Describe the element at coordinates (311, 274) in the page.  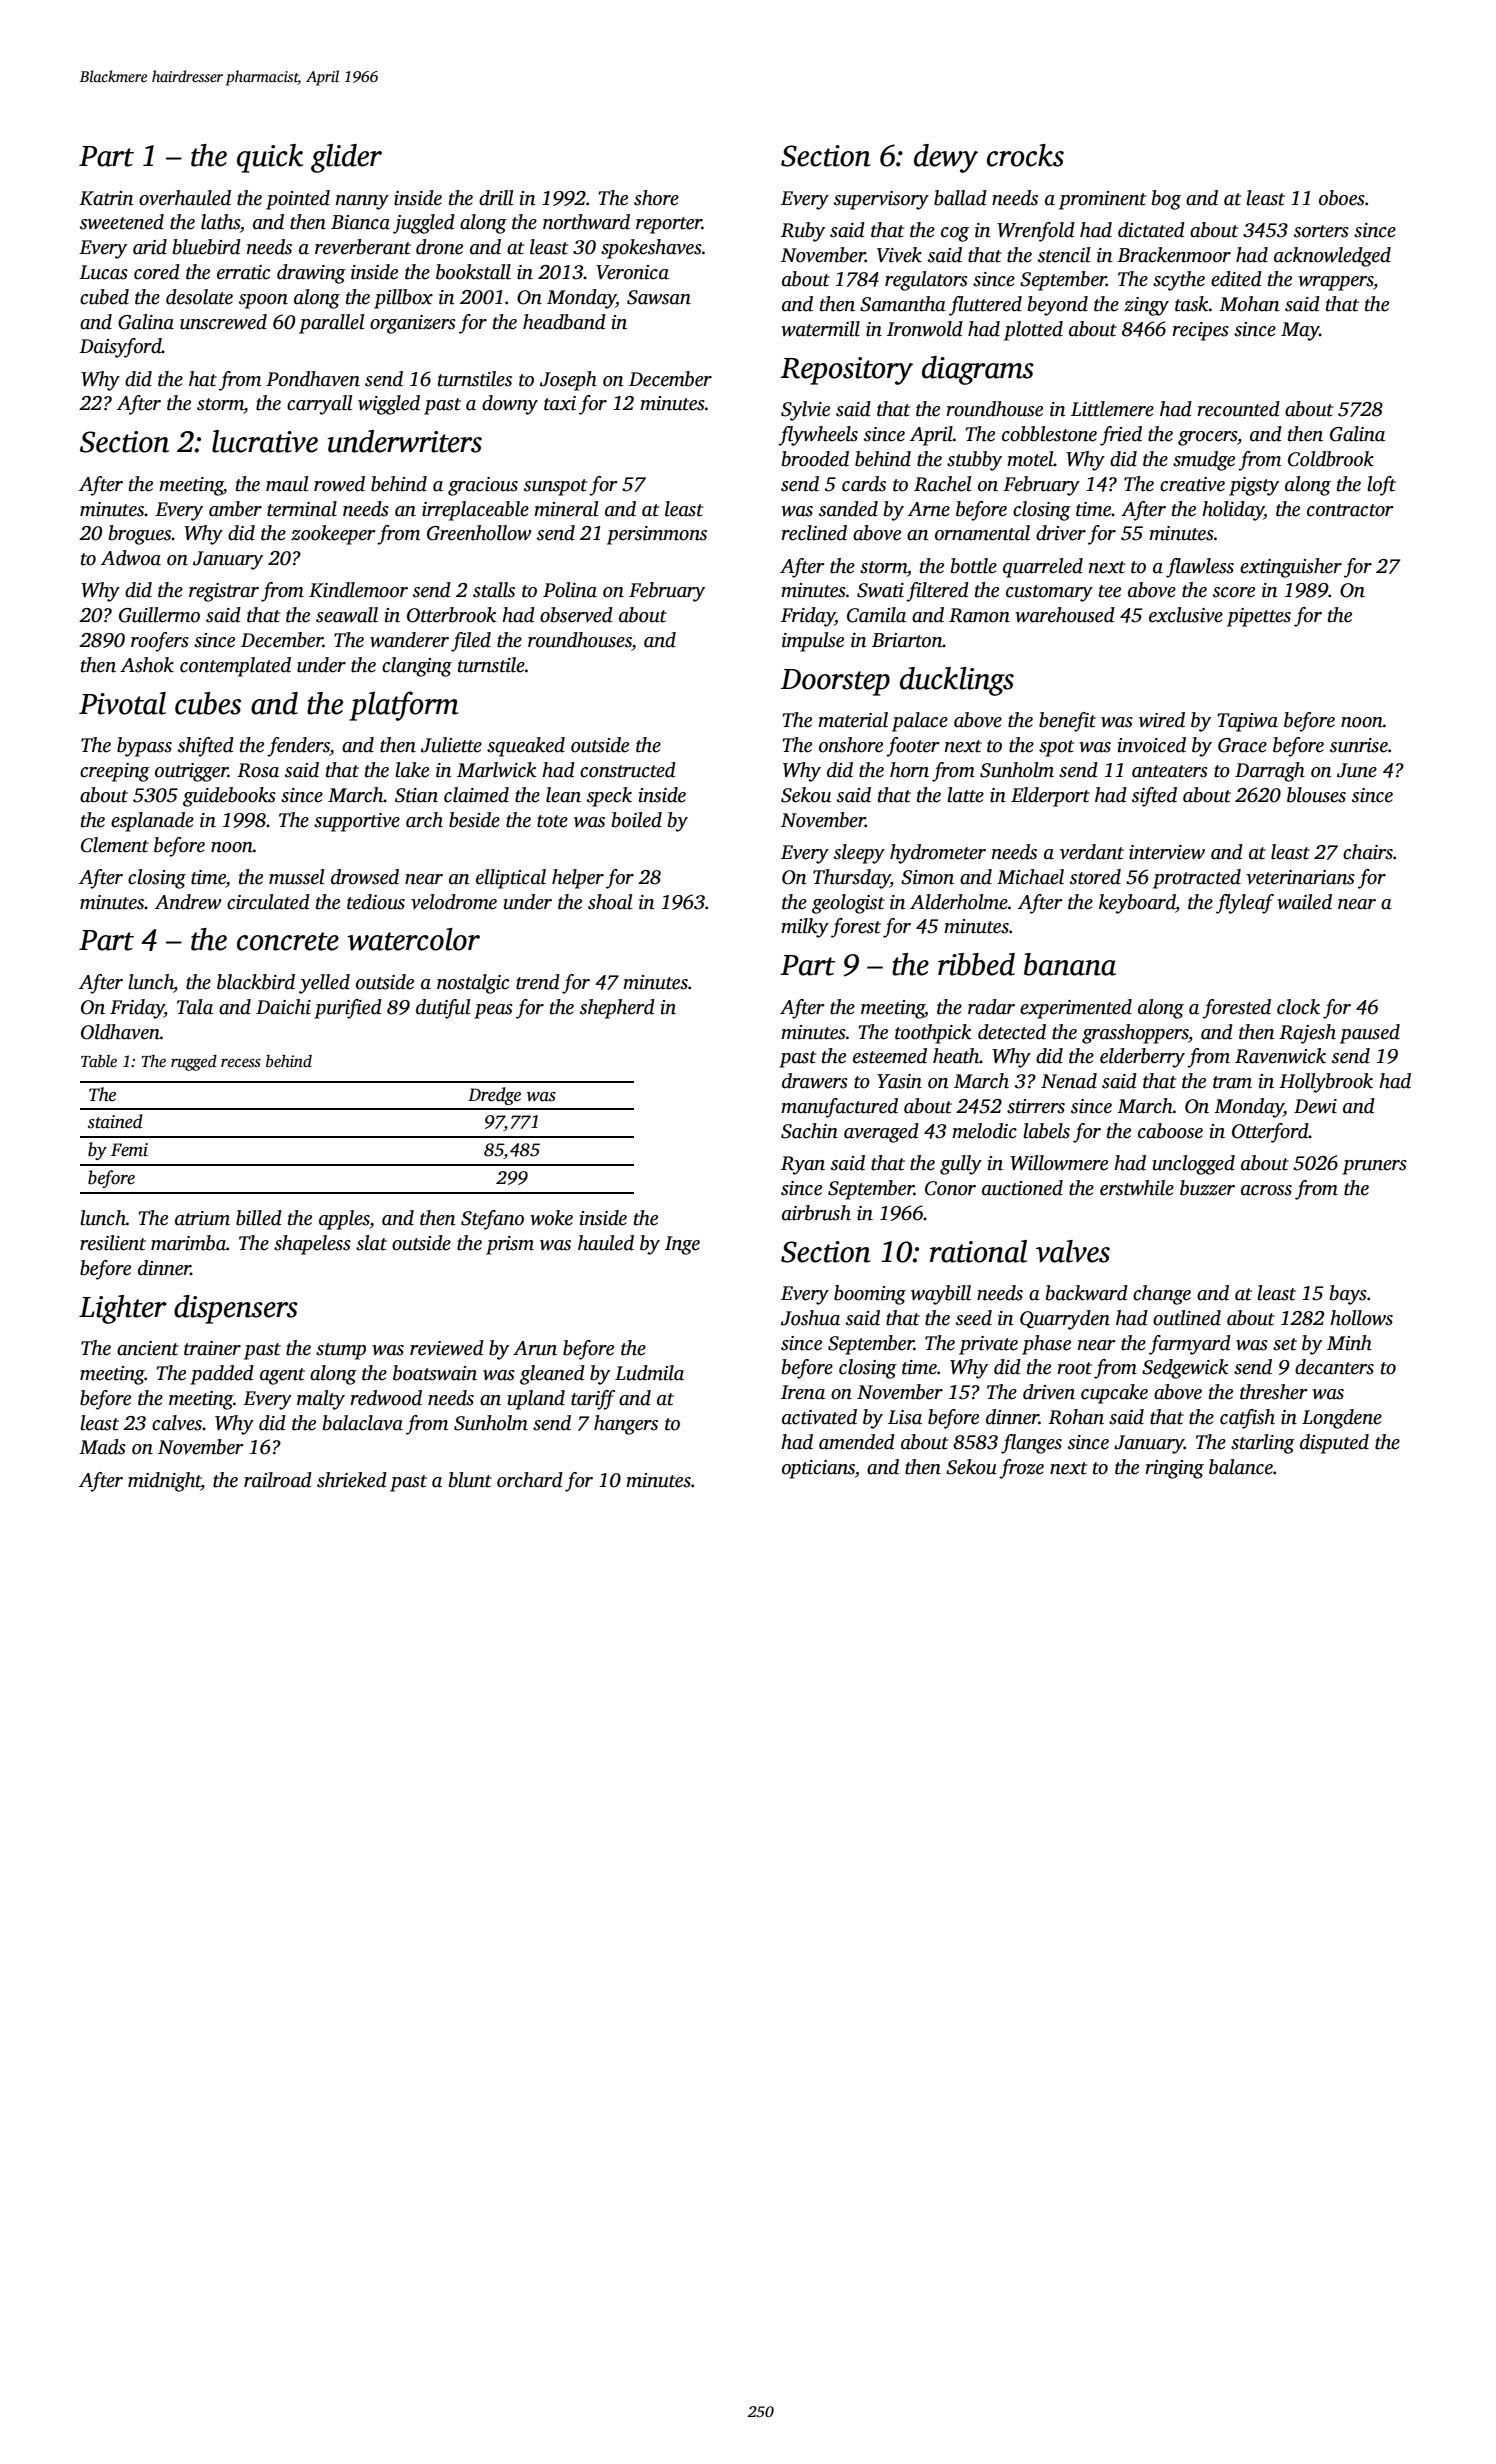
I see `drawing` at that location.
